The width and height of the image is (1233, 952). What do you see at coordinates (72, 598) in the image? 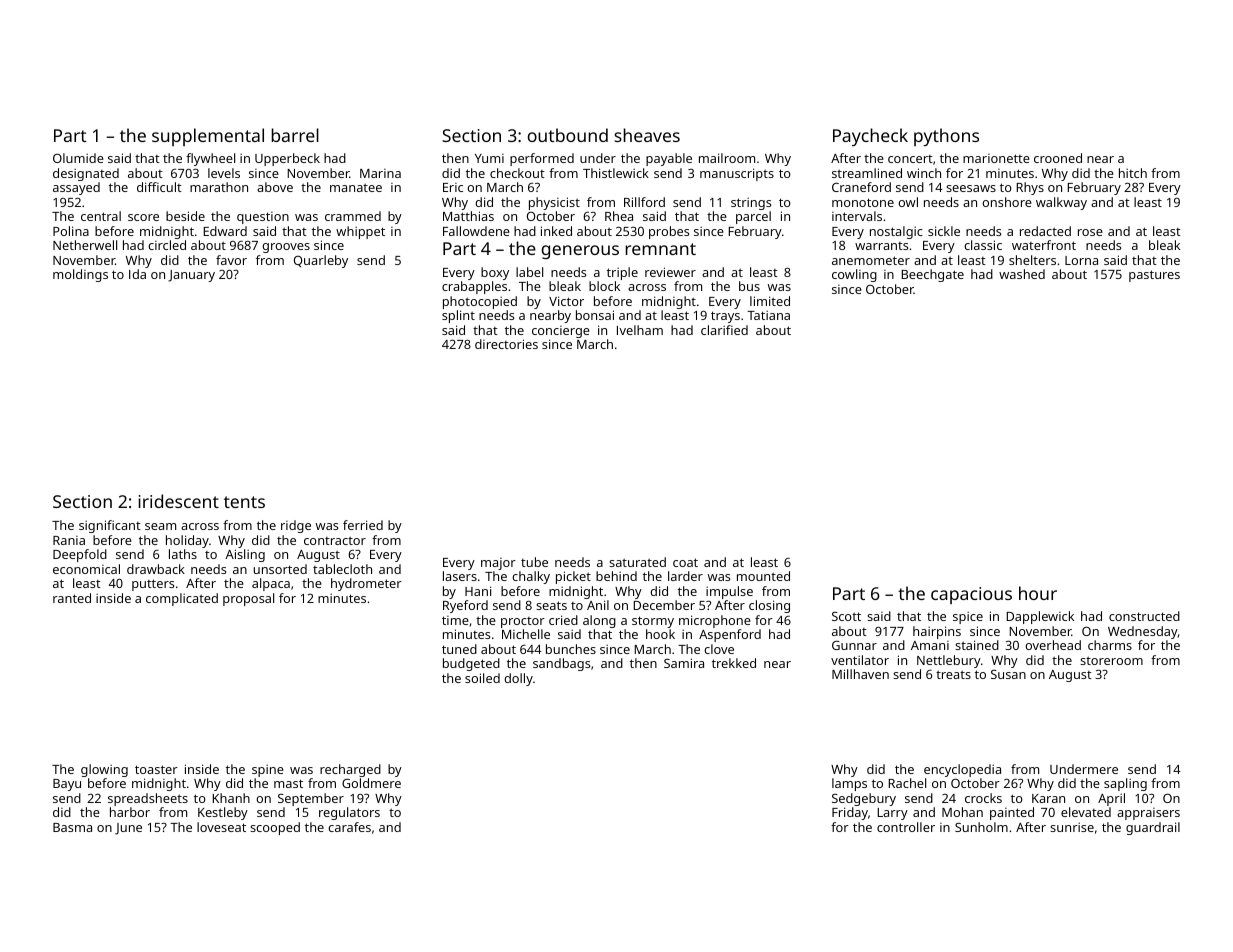
I see `ranted` at bounding box center [72, 598].
